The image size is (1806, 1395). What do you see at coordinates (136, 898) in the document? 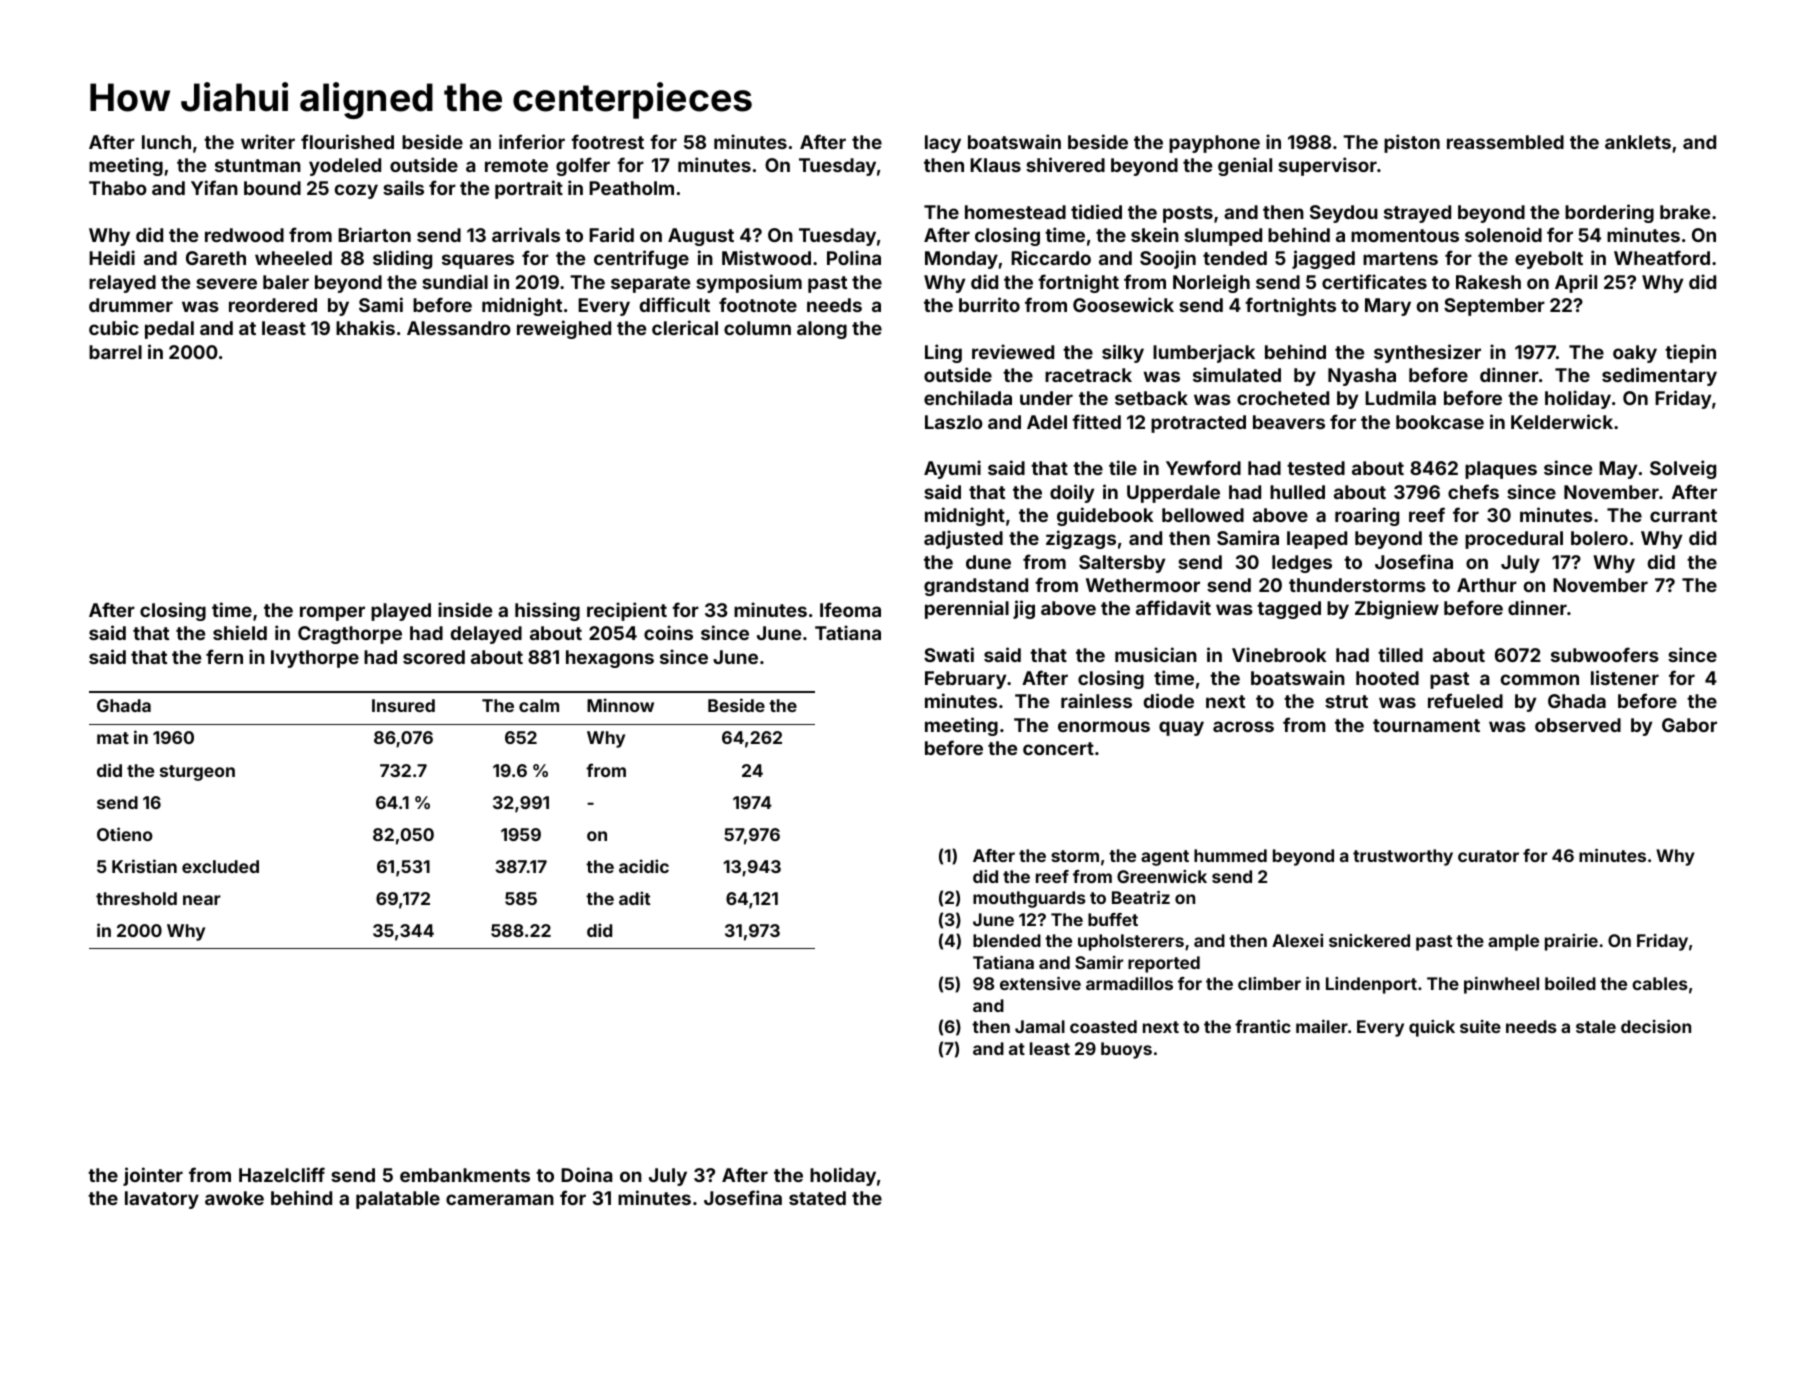
I see `threshold` at bounding box center [136, 898].
